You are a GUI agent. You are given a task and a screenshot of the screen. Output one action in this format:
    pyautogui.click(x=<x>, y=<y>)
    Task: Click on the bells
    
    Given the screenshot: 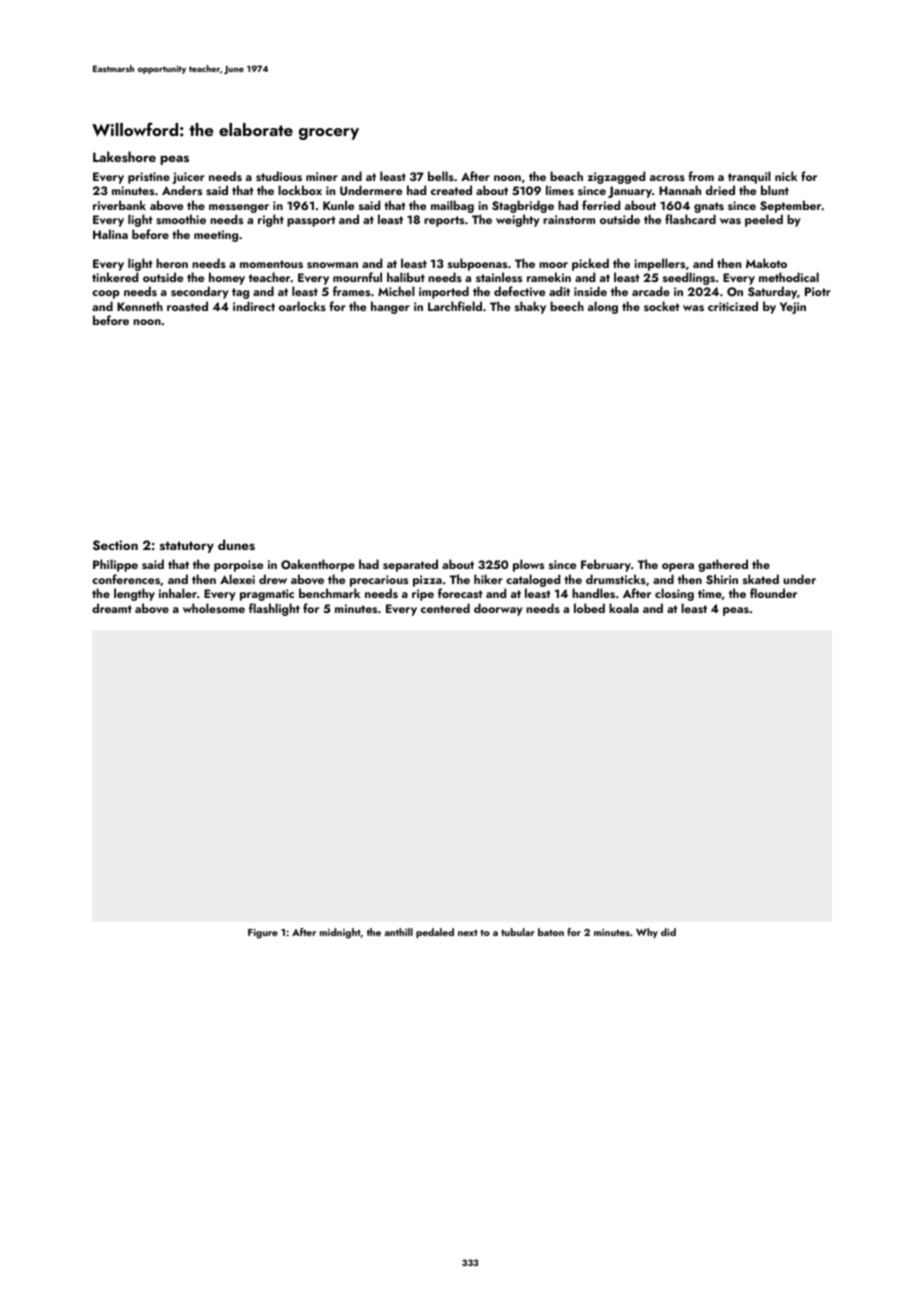 What is the action you would take?
    pyautogui.click(x=441, y=176)
